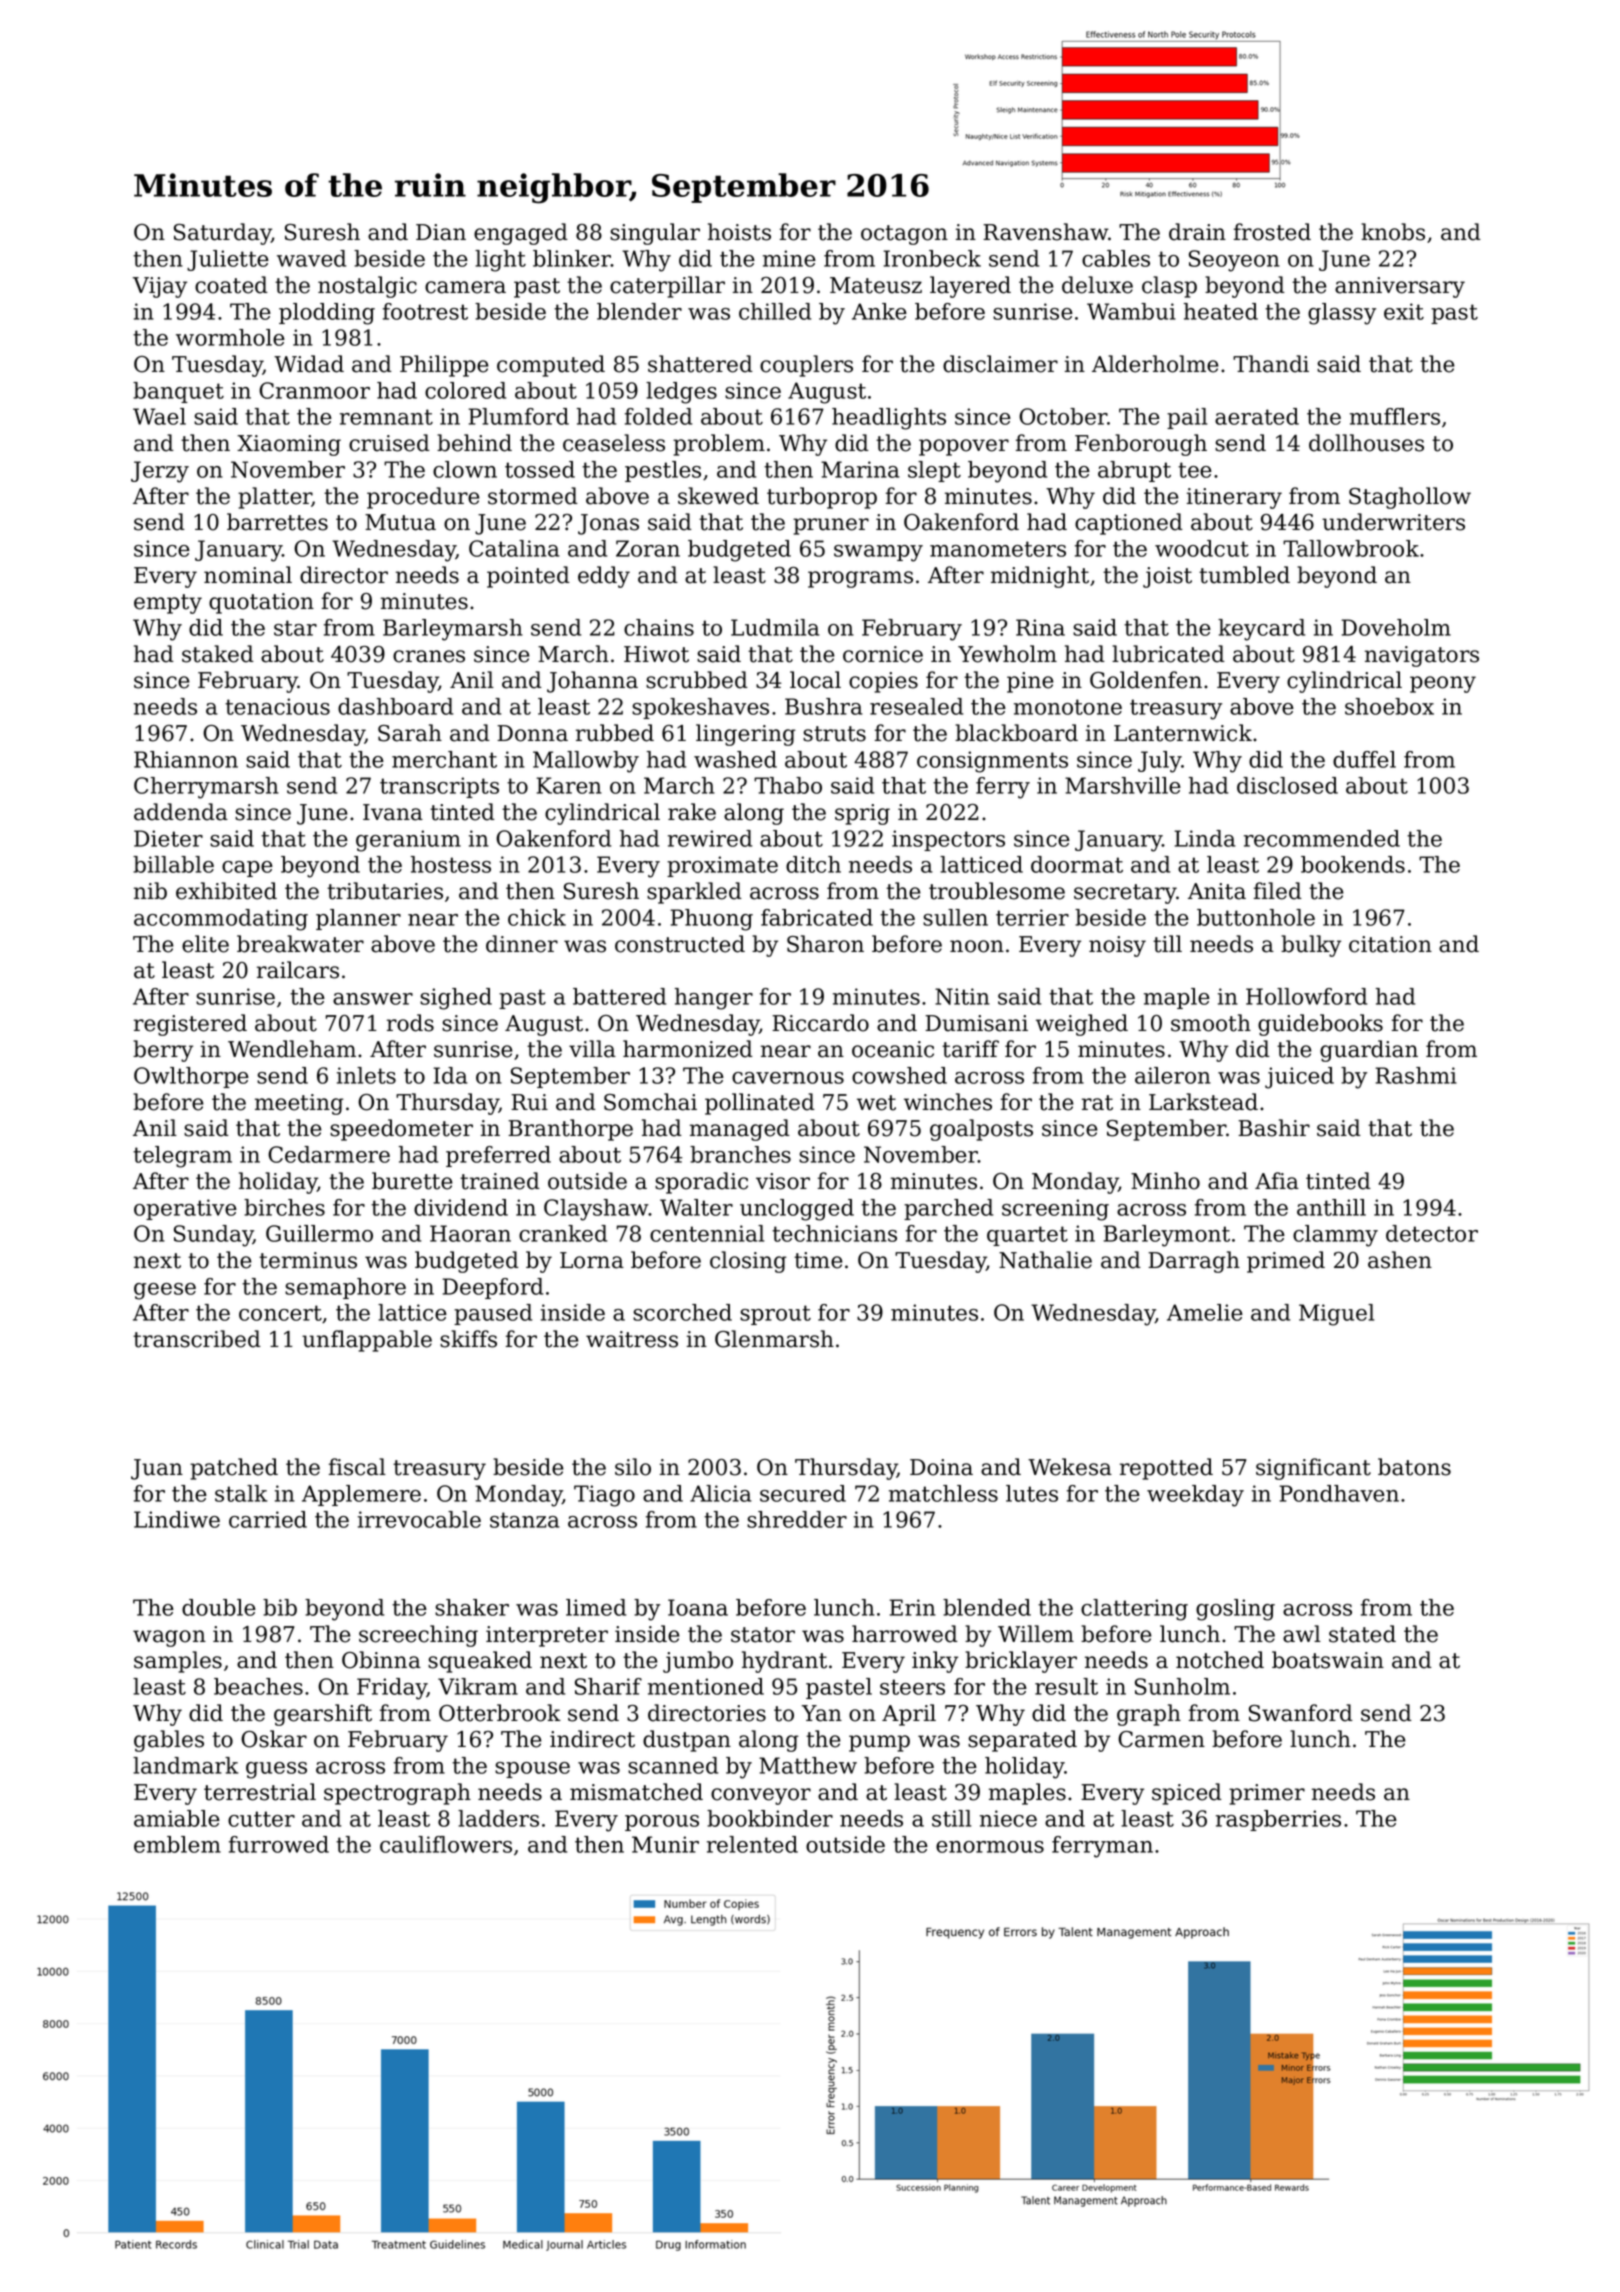  I want to click on local, so click(815, 680).
